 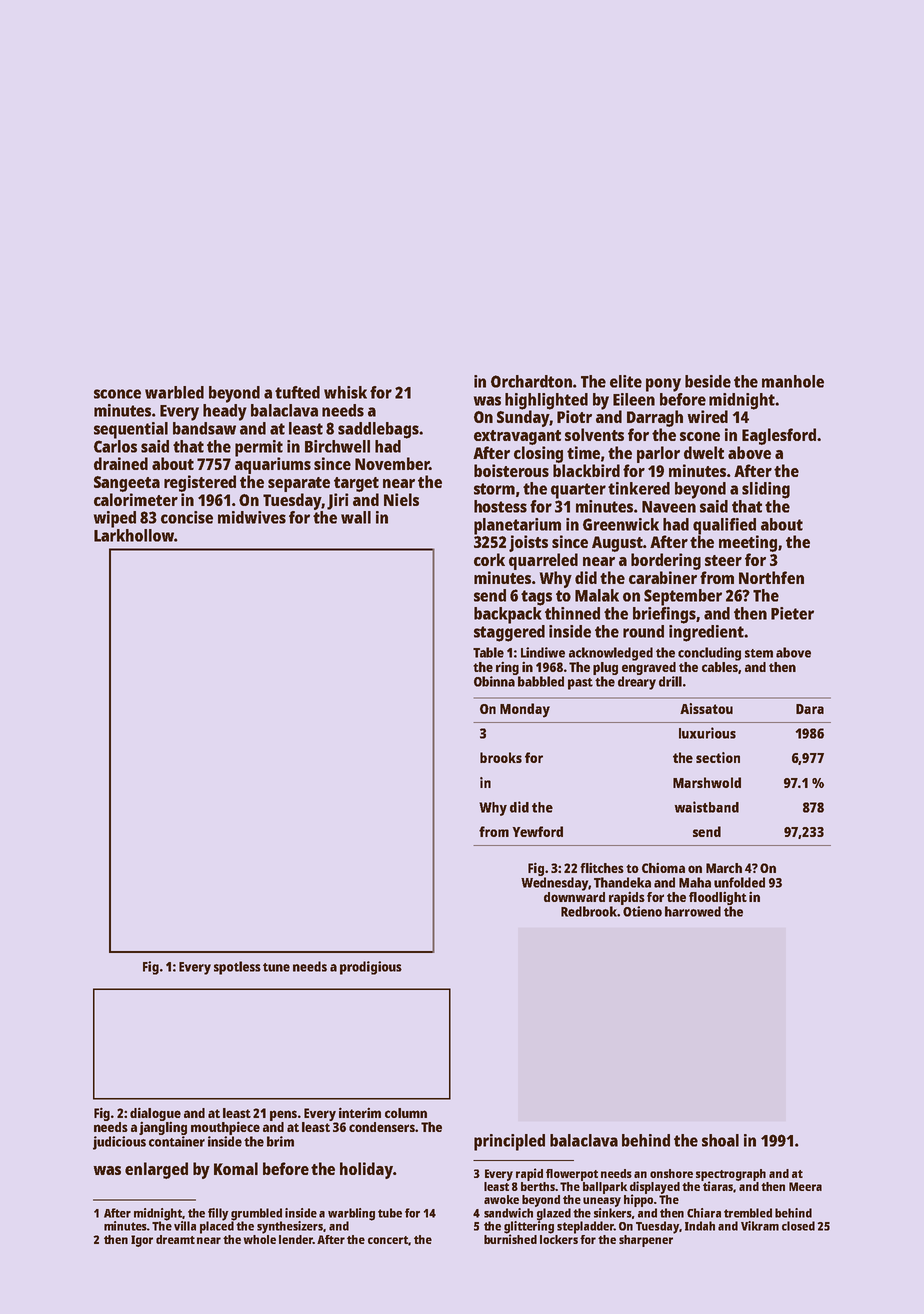 What do you see at coordinates (810, 709) in the page?
I see `Dara` at bounding box center [810, 709].
